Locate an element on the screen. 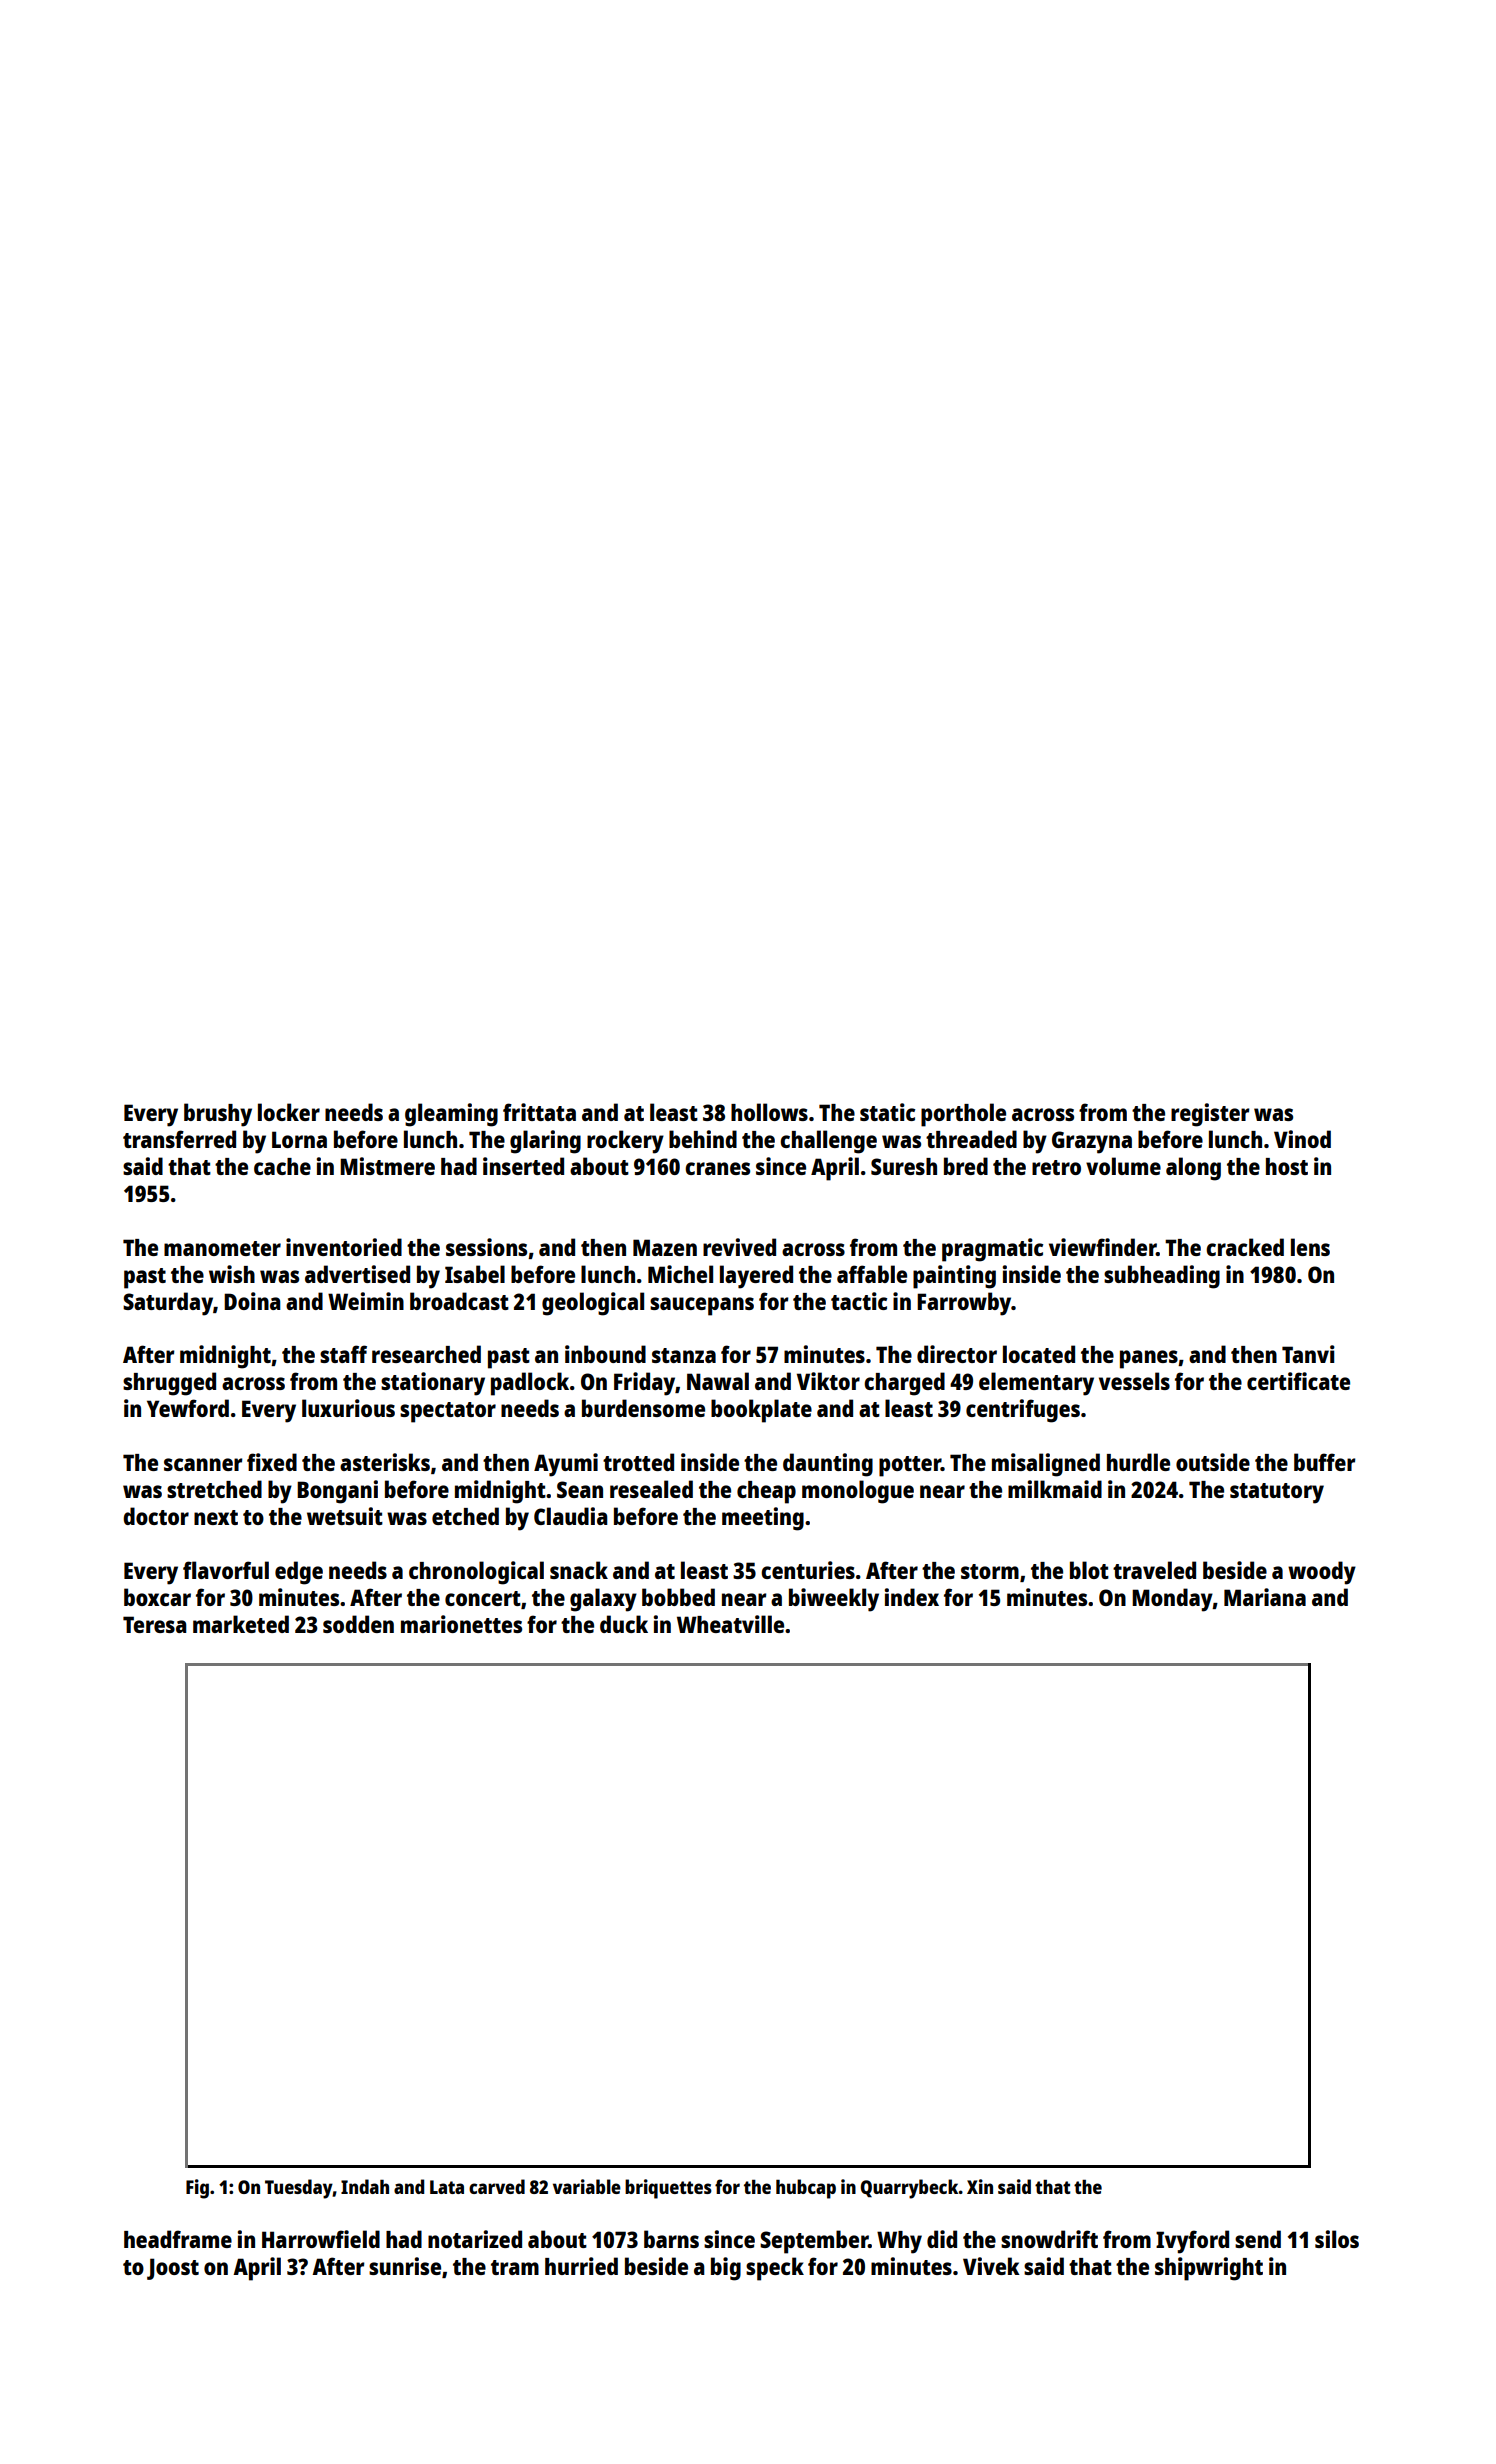 This screenshot has height=2464, width=1496. Xin is located at coordinates (980, 2186).
